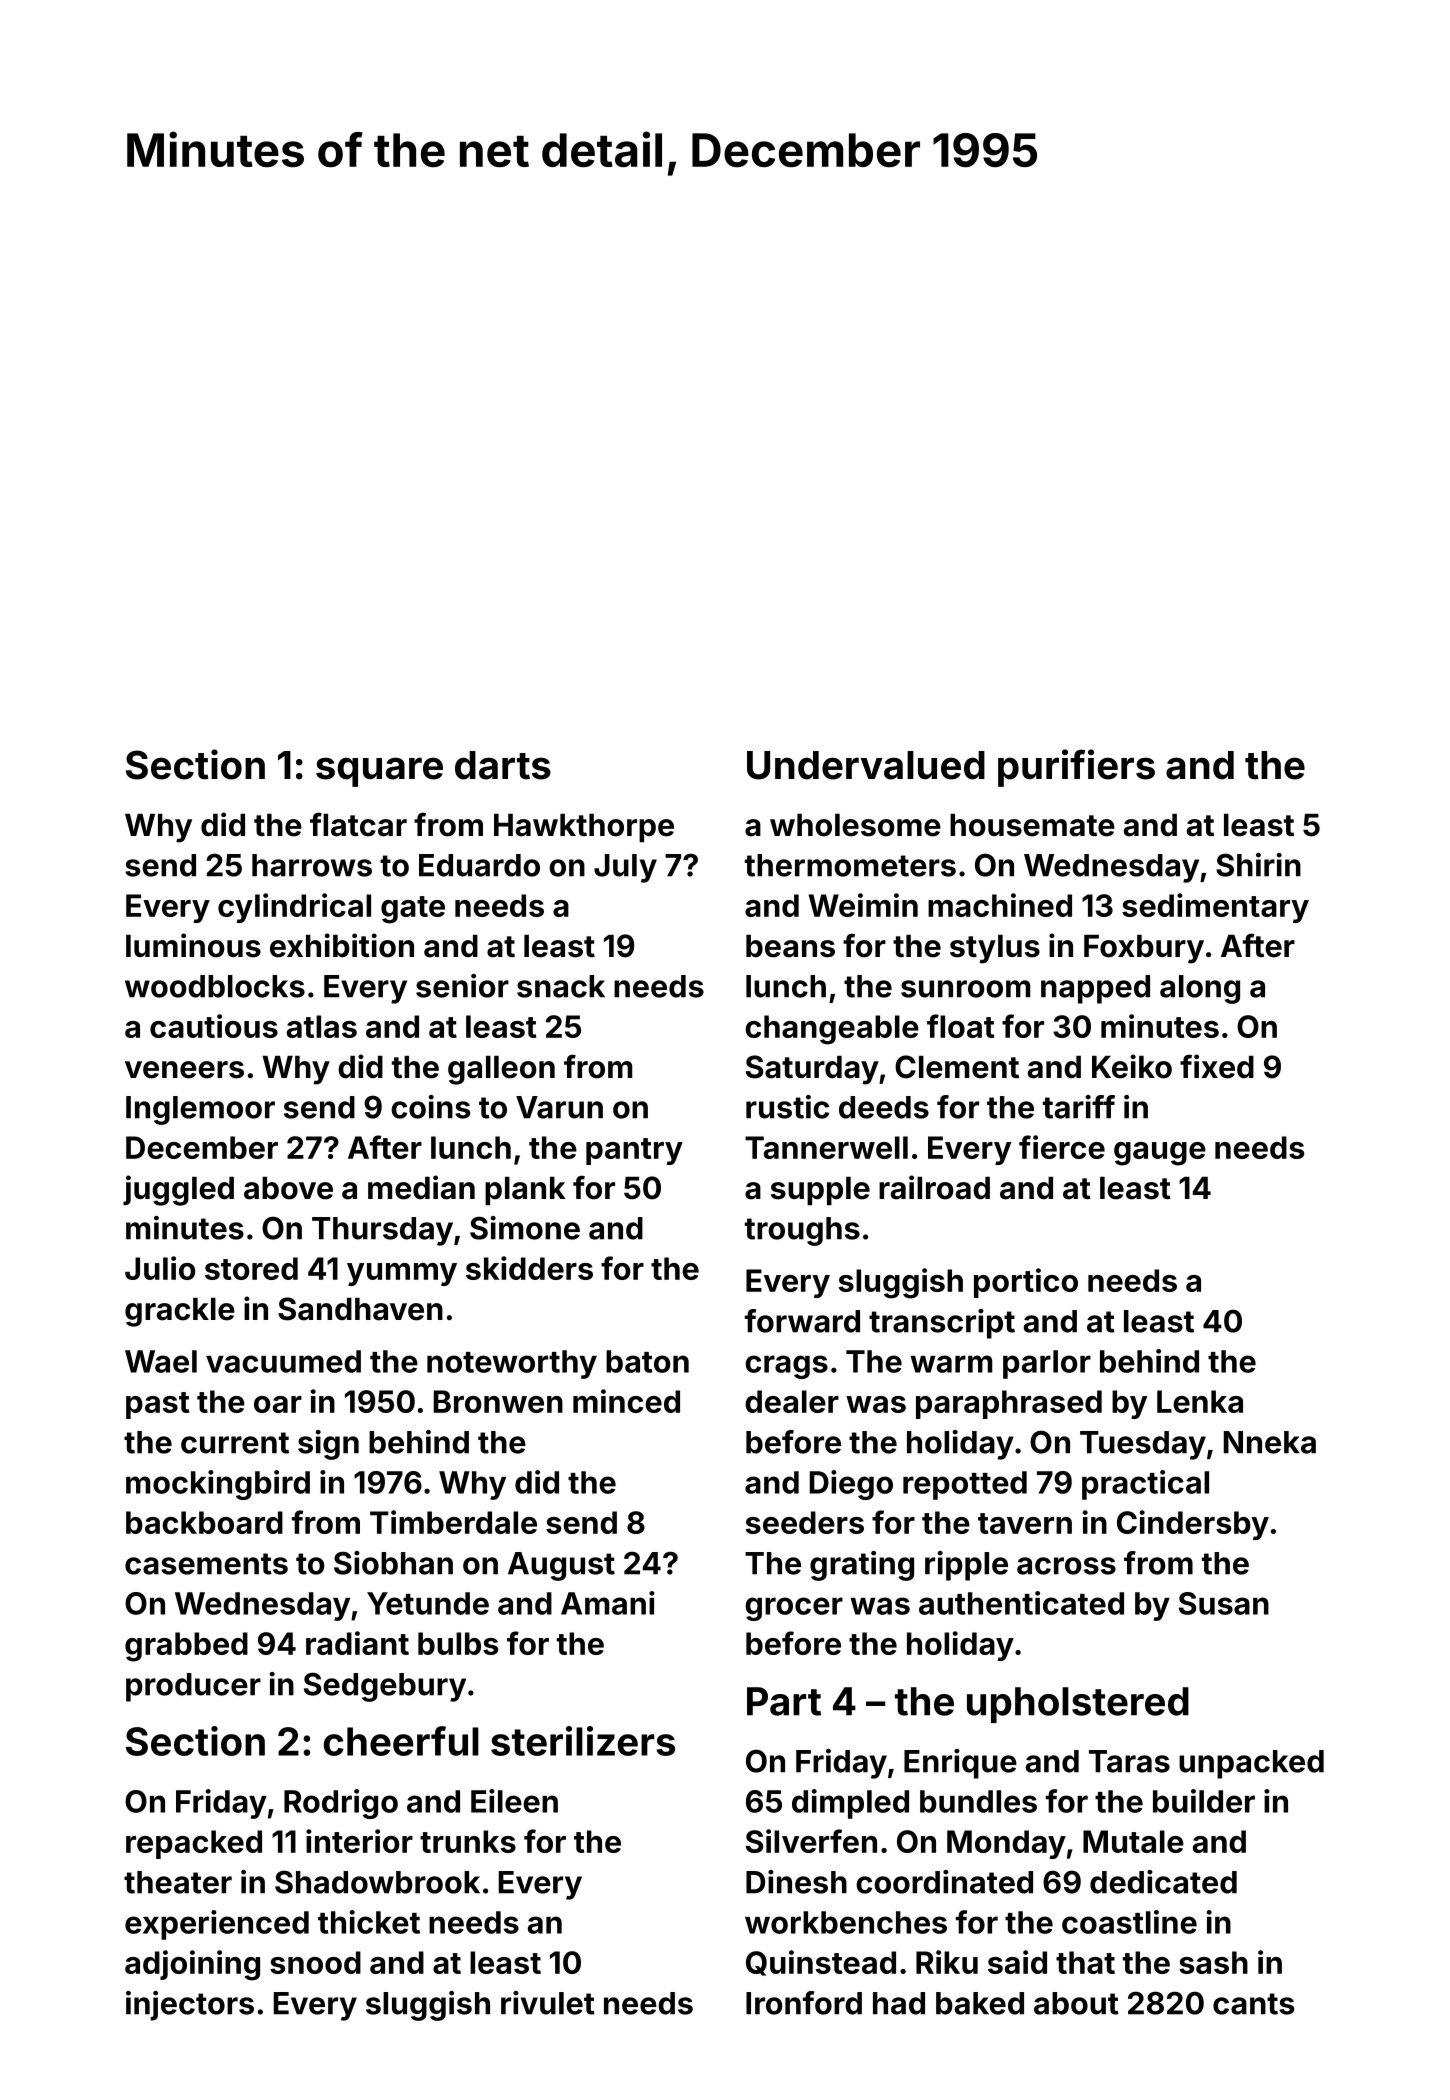  I want to click on square, so click(379, 772).
